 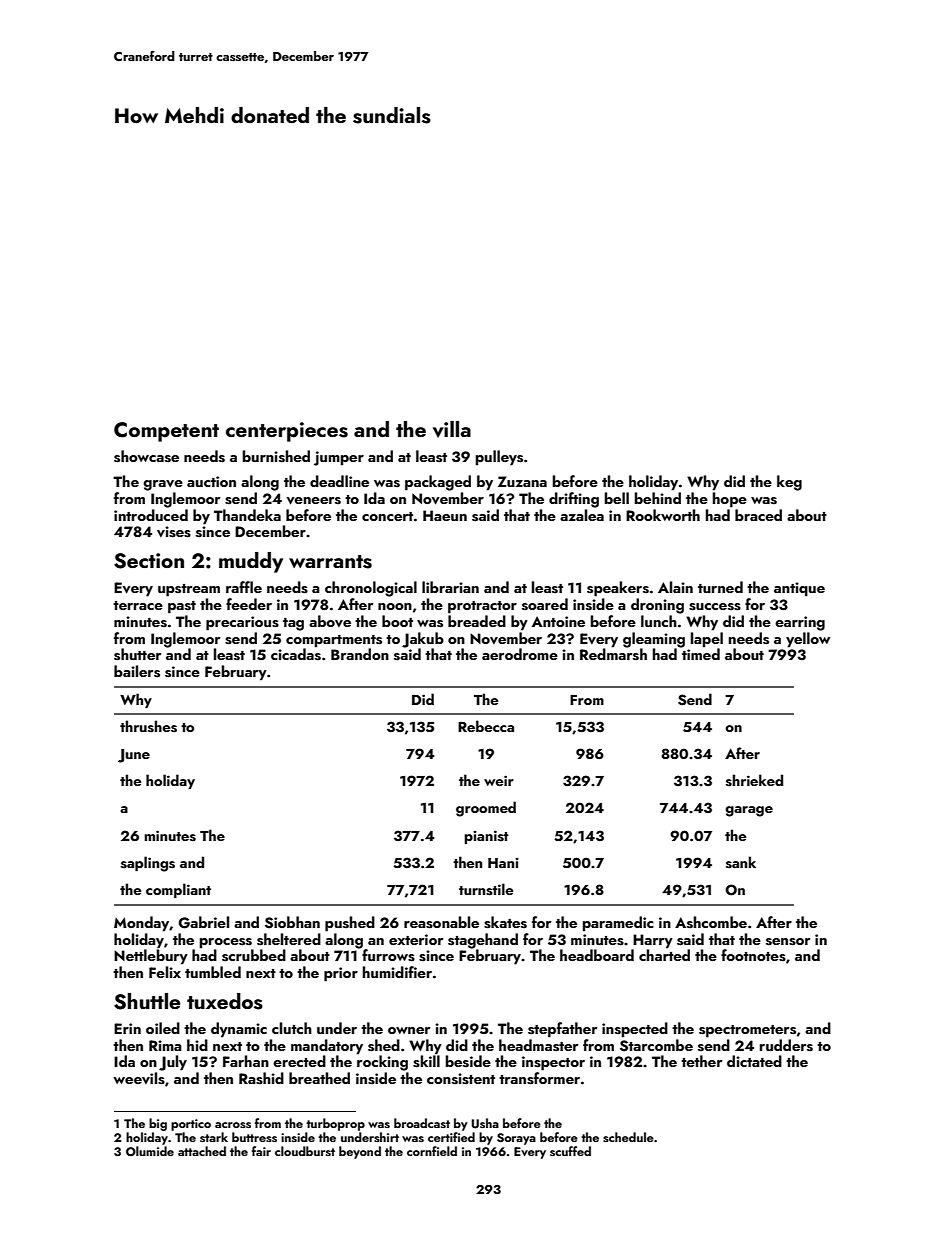 What do you see at coordinates (711, 922) in the screenshot?
I see `Ashcombe` at bounding box center [711, 922].
